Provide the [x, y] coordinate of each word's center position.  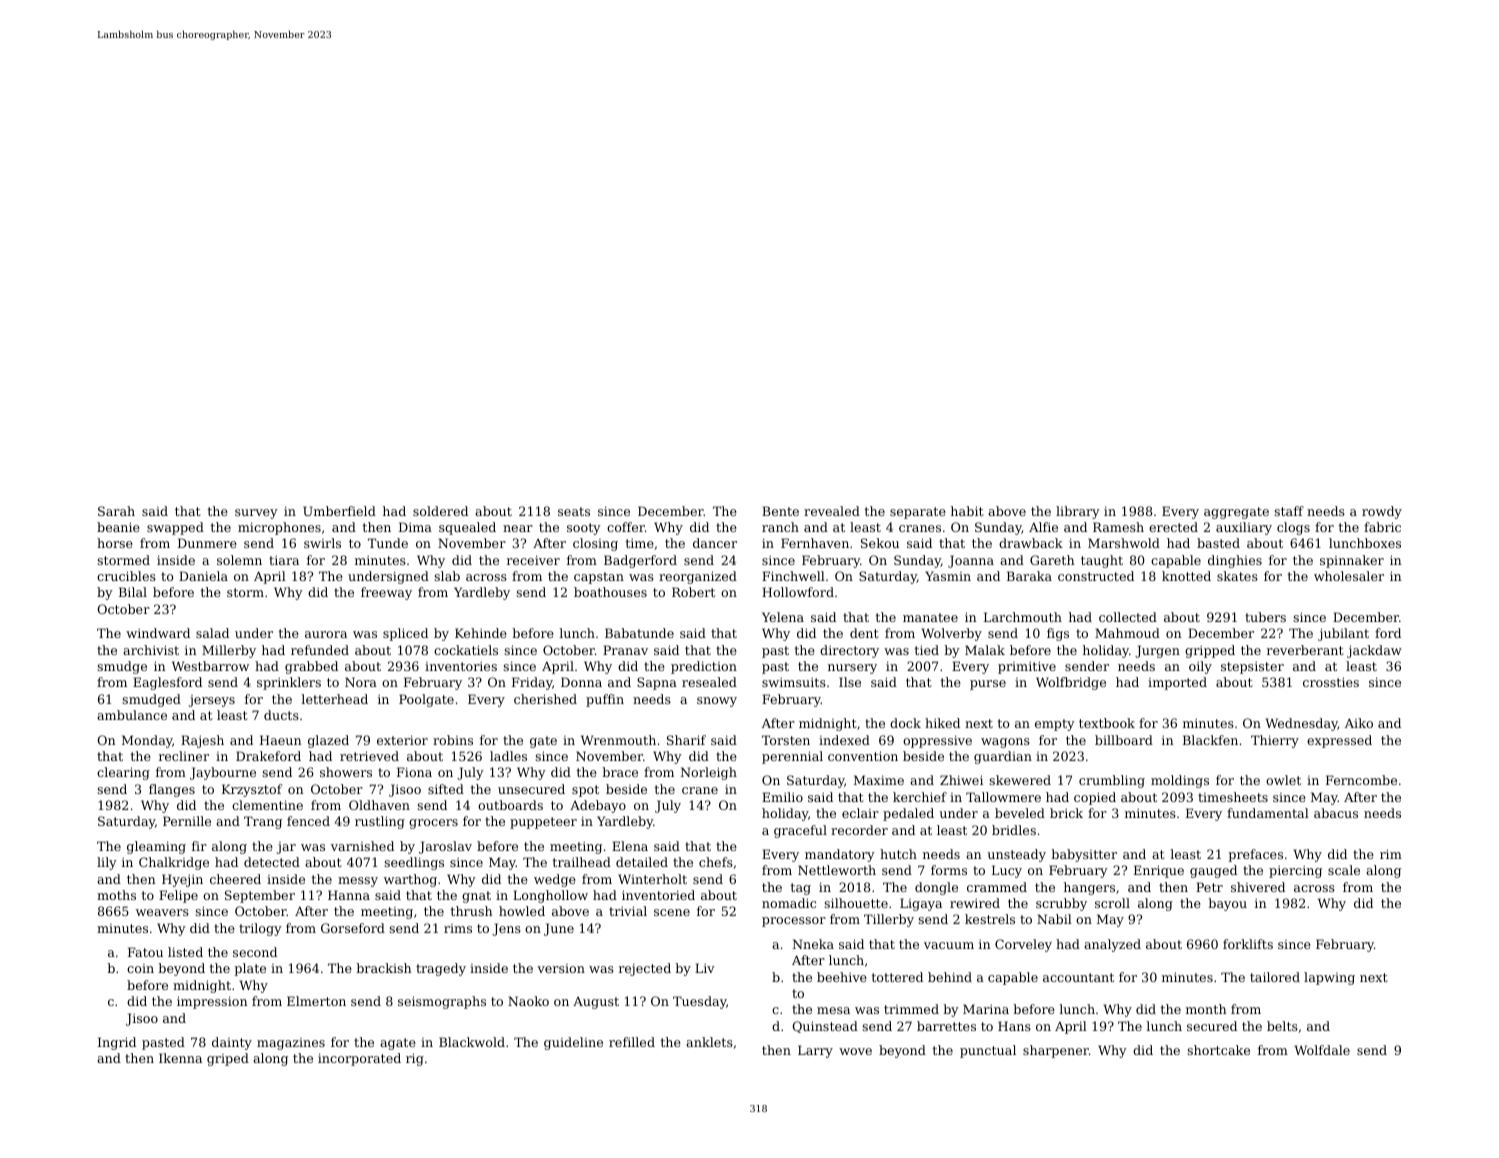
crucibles [126, 576]
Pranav [625, 650]
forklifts [1248, 944]
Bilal [133, 592]
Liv [705, 968]
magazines [291, 1044]
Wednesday [1302, 724]
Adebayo [598, 806]
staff [1289, 511]
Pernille [187, 821]
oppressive [937, 742]
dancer [715, 543]
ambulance [132, 715]
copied [1095, 798]
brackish [384, 968]
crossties [1331, 682]
